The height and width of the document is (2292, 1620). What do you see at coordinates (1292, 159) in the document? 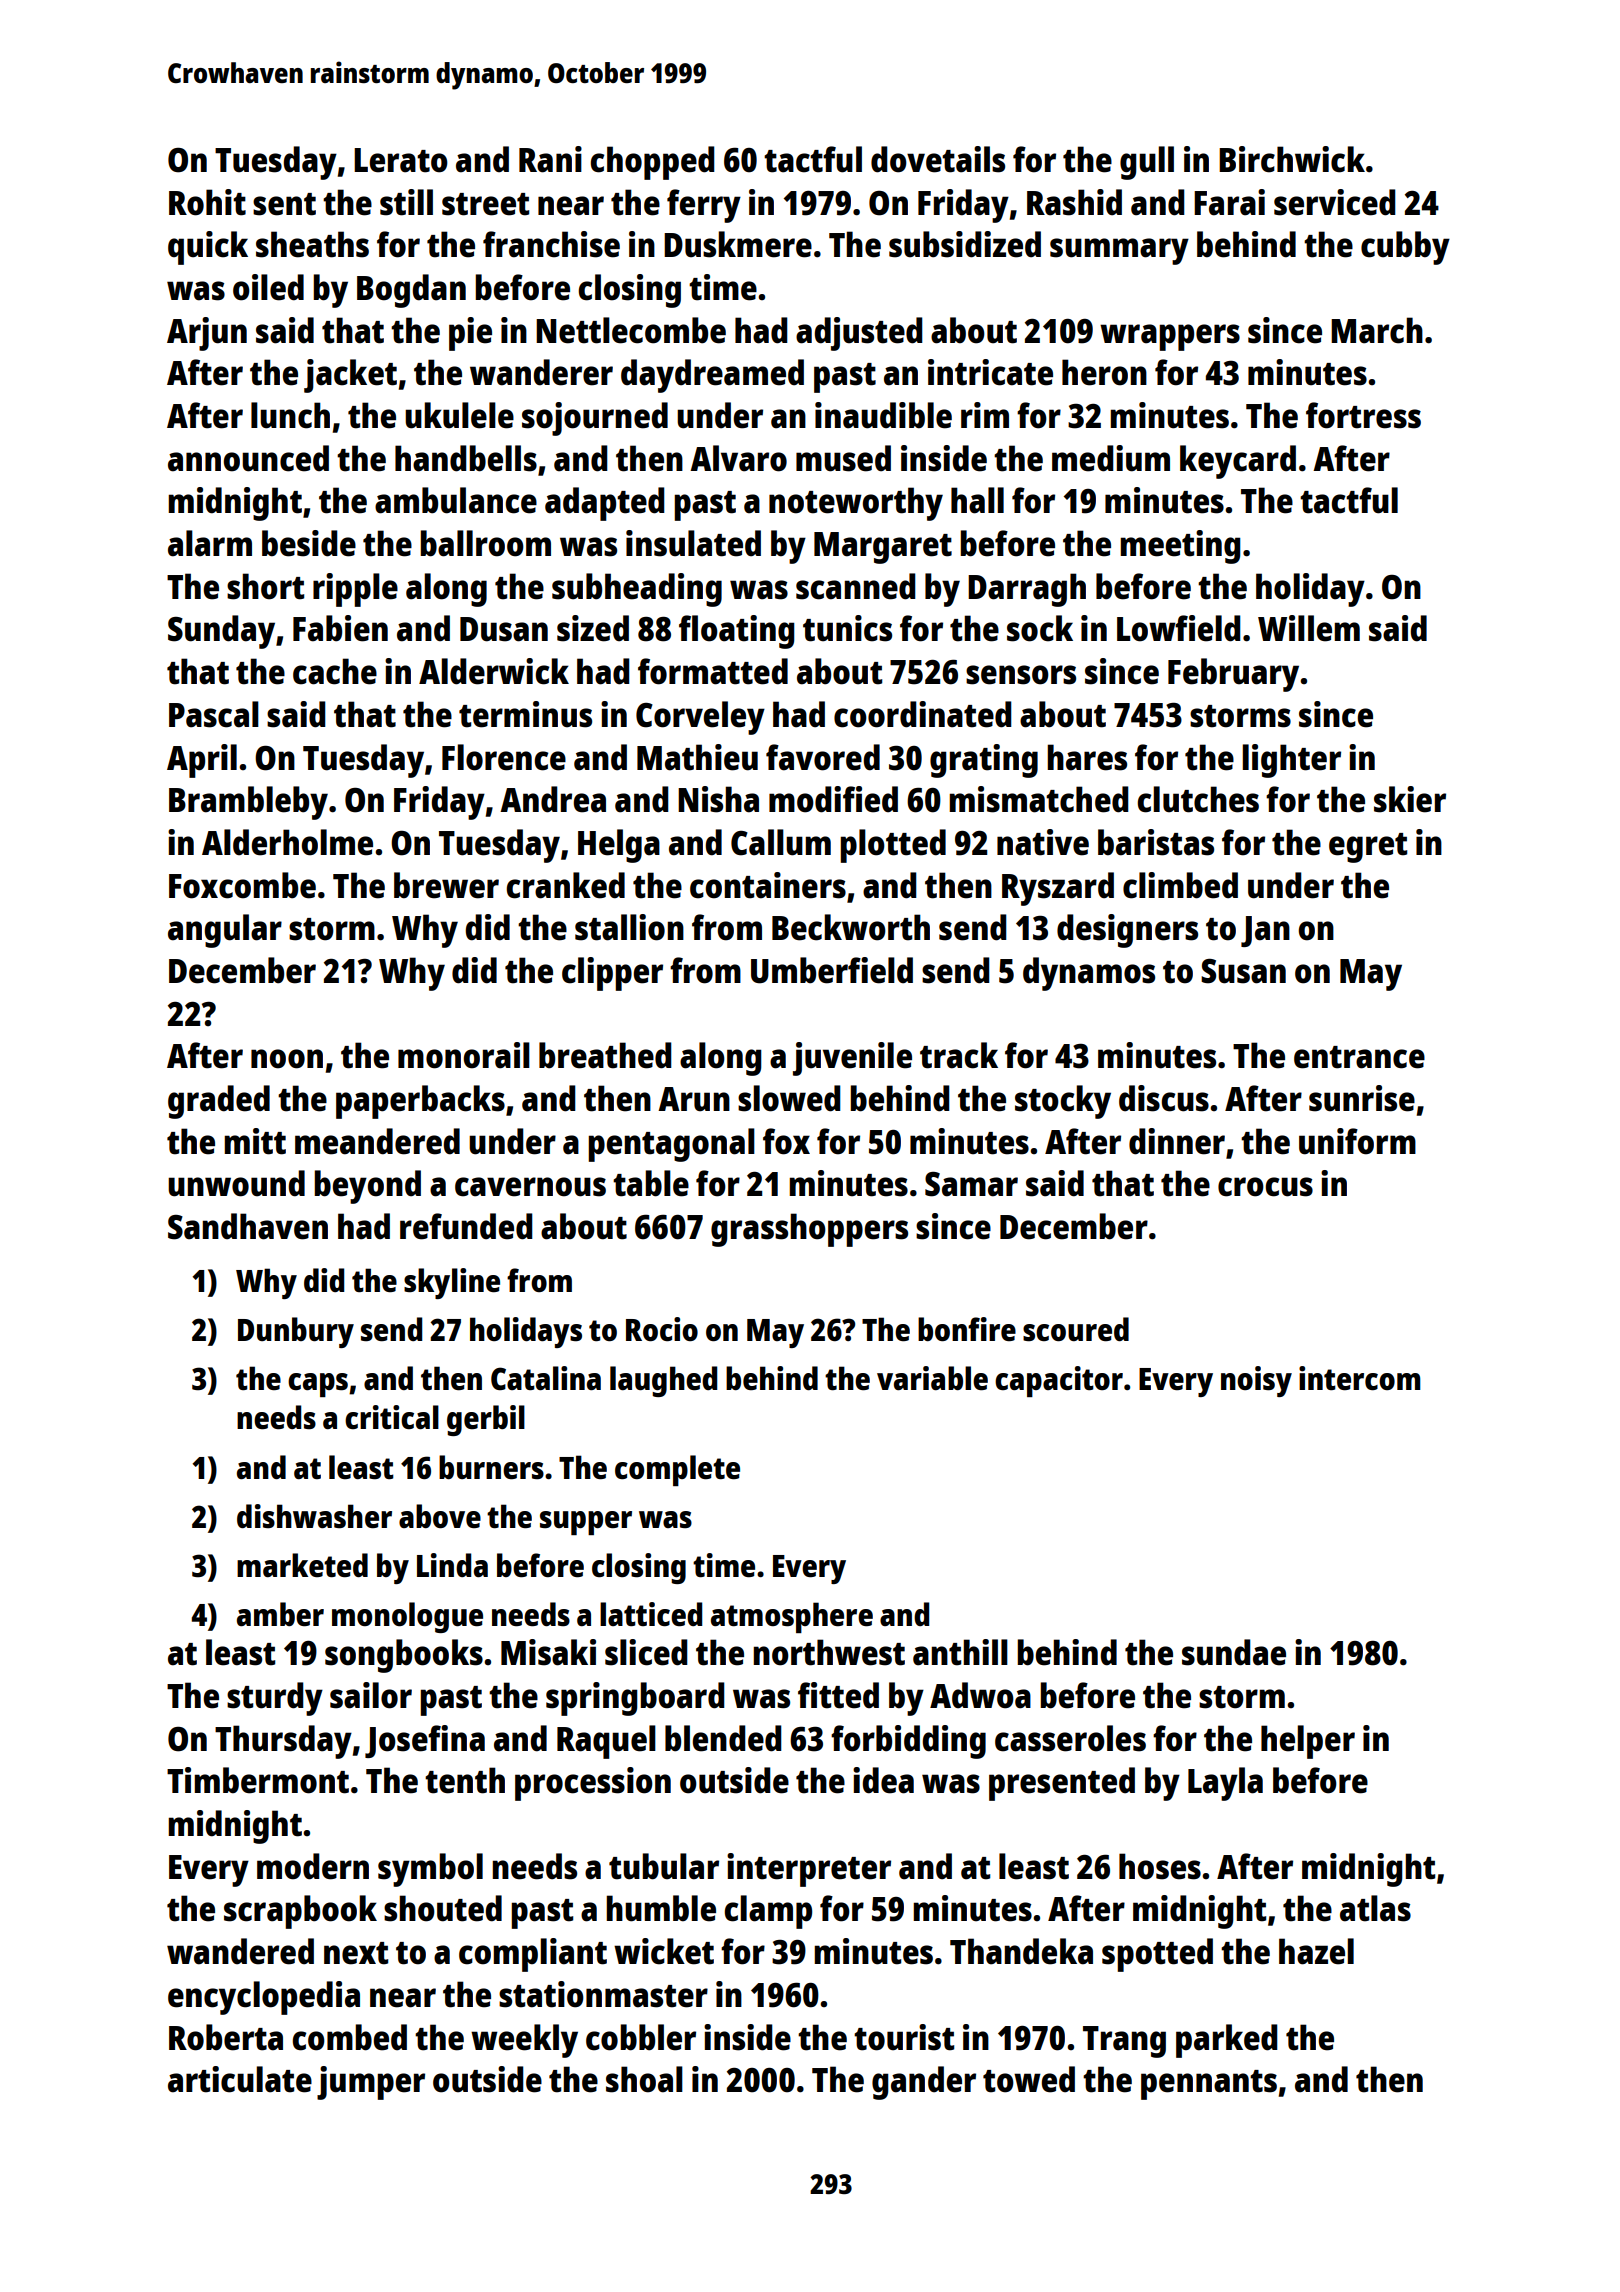
I see `Birchwick` at bounding box center [1292, 159].
